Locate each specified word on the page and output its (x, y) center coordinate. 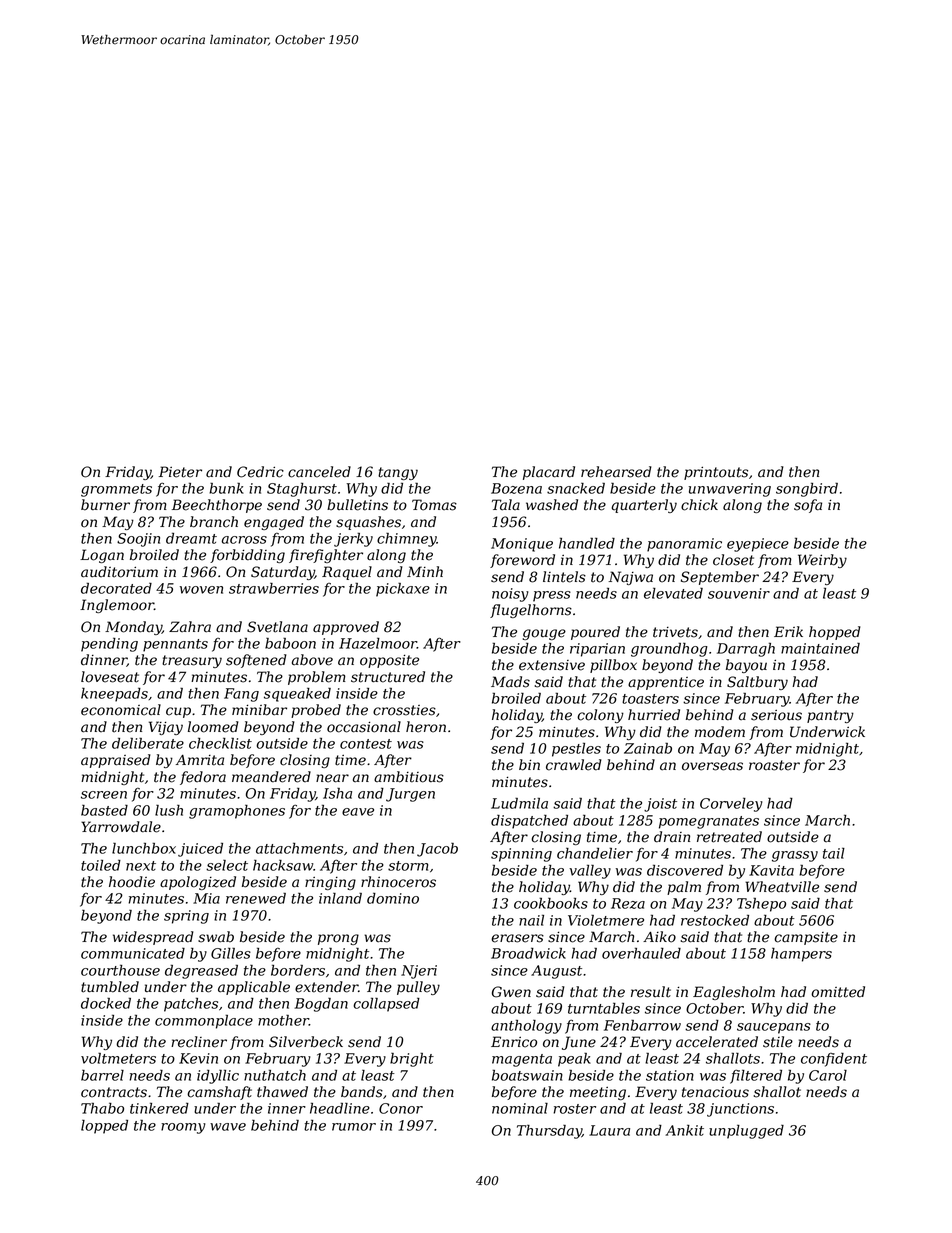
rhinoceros (398, 882)
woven (201, 590)
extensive (552, 665)
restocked (715, 920)
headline (340, 1108)
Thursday (549, 1132)
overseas (712, 766)
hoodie (132, 882)
